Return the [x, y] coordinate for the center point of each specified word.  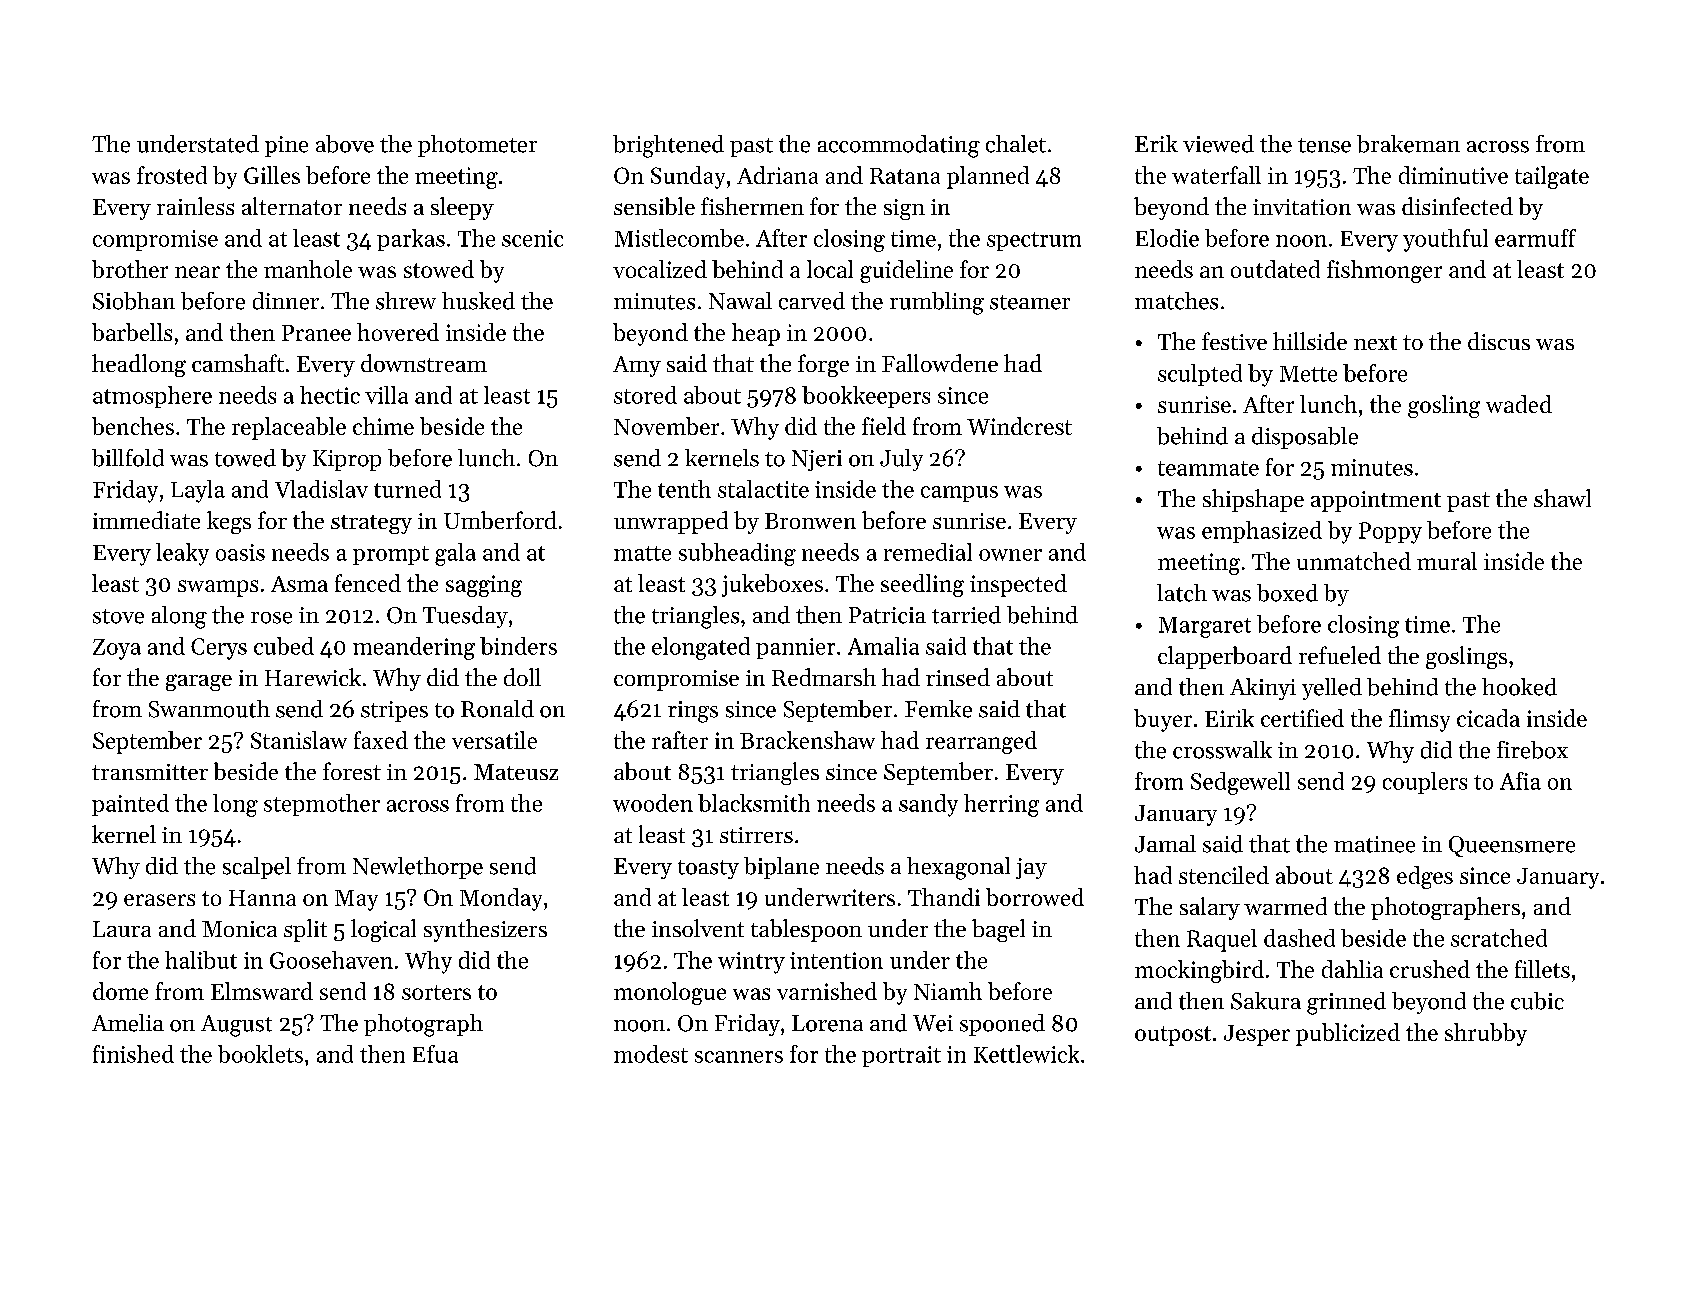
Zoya [117, 649]
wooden [653, 803]
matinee [1374, 844]
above [345, 144]
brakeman [1408, 144]
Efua [435, 1054]
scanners [739, 1057]
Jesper [1257, 1035]
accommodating [899, 146]
